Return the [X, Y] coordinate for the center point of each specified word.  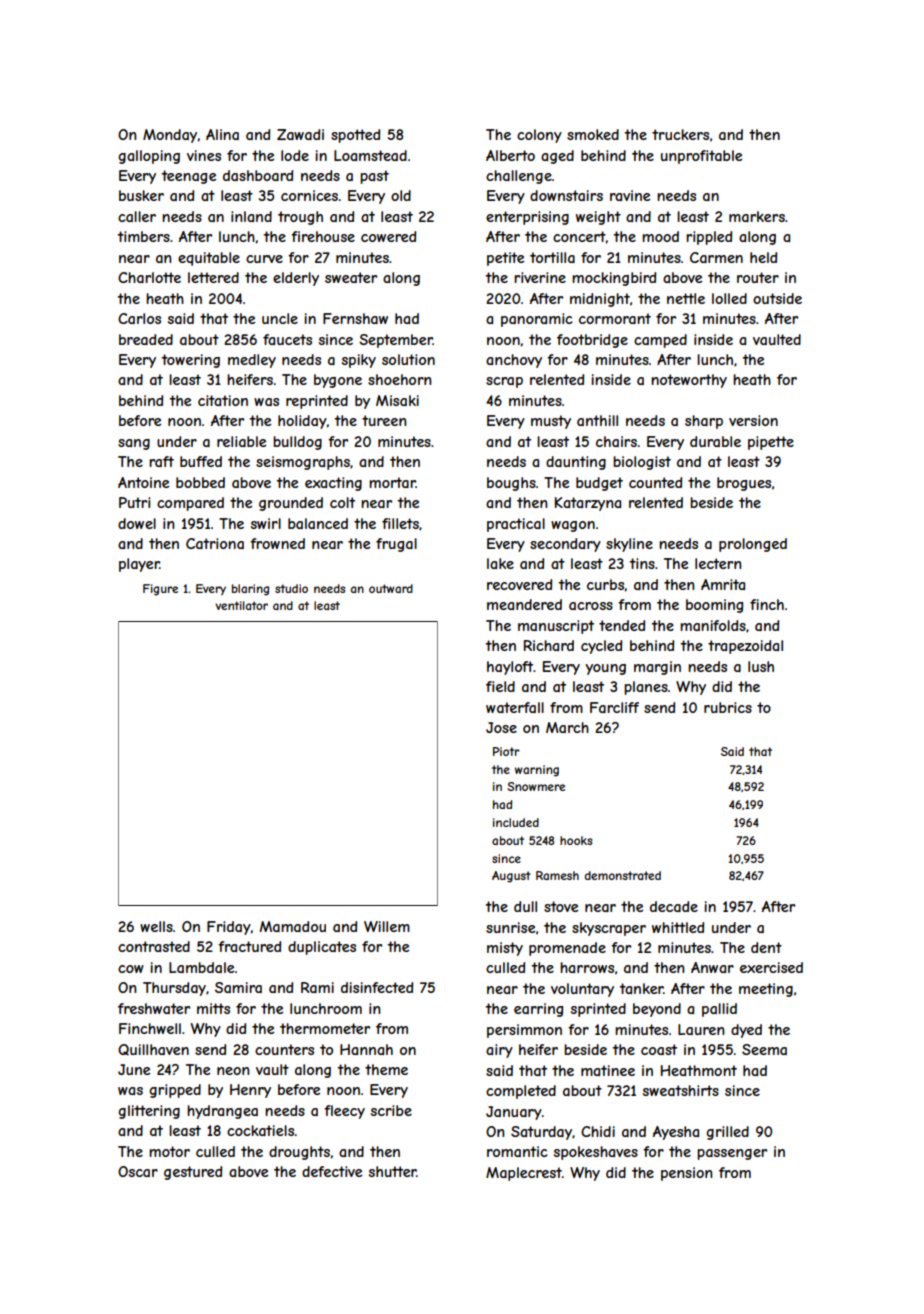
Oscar [138, 1171]
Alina [222, 134]
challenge [519, 177]
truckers [680, 134]
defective [332, 1171]
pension [686, 1174]
